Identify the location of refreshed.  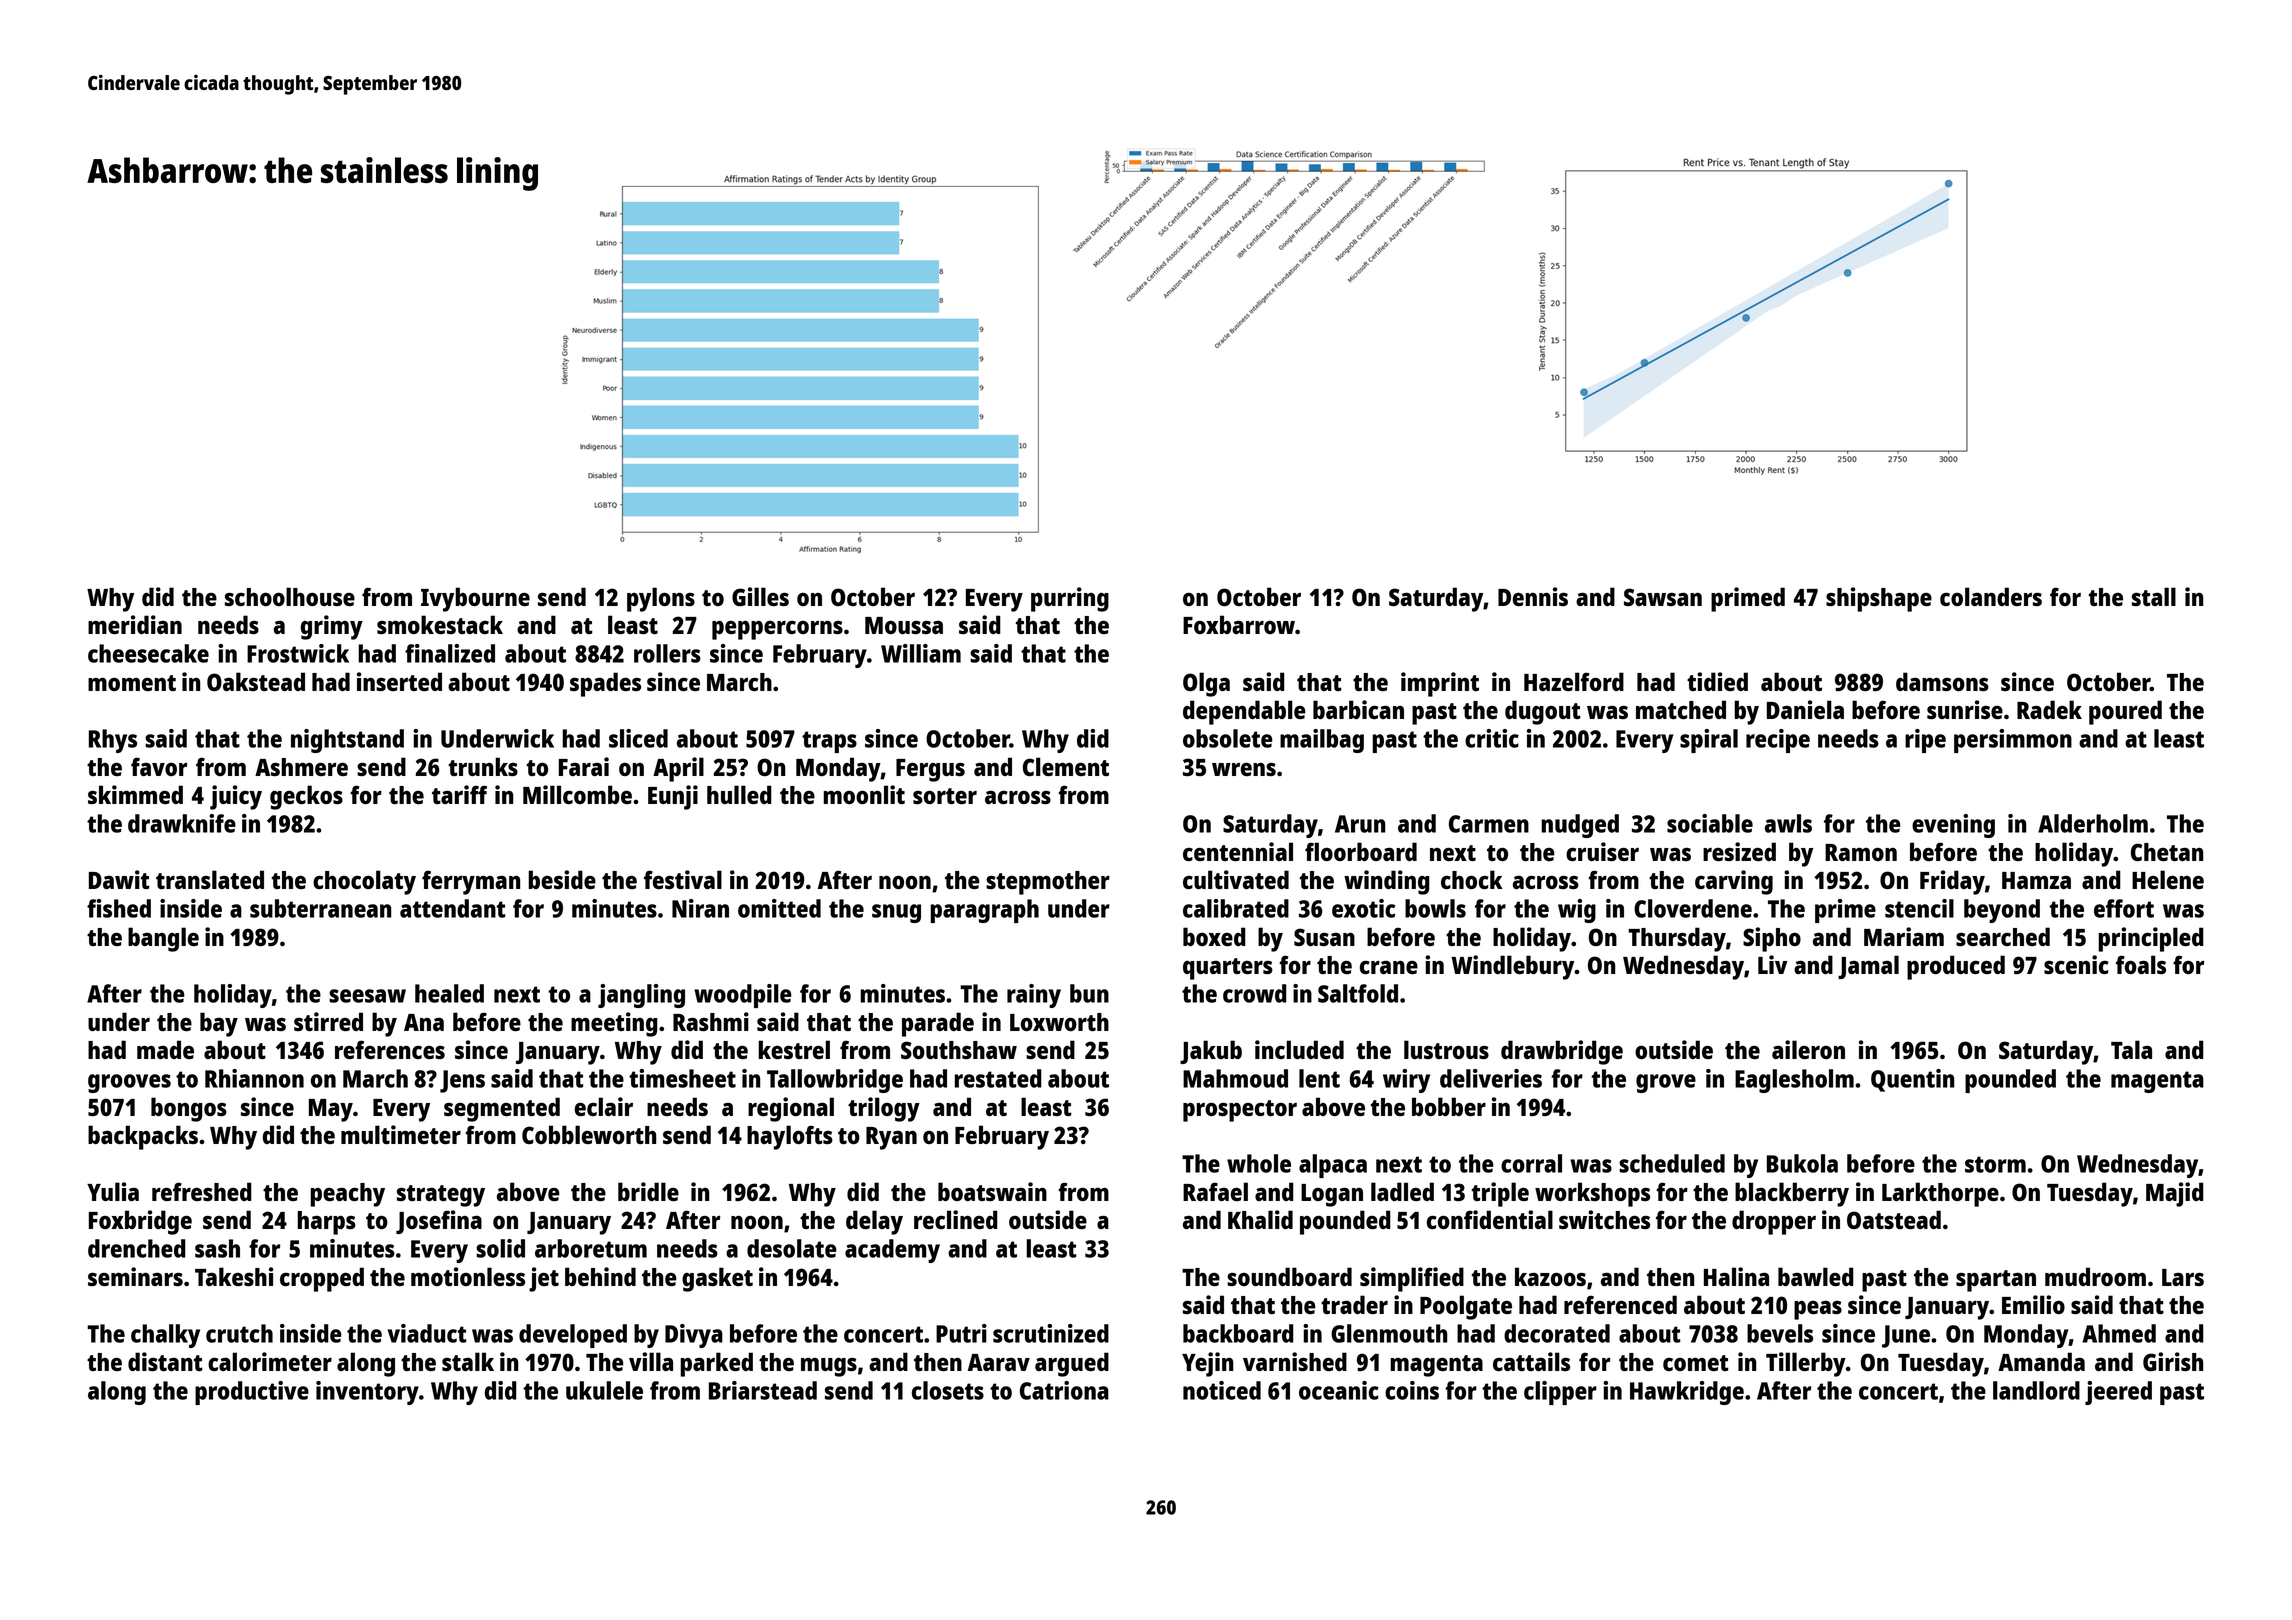
(201, 1191).
